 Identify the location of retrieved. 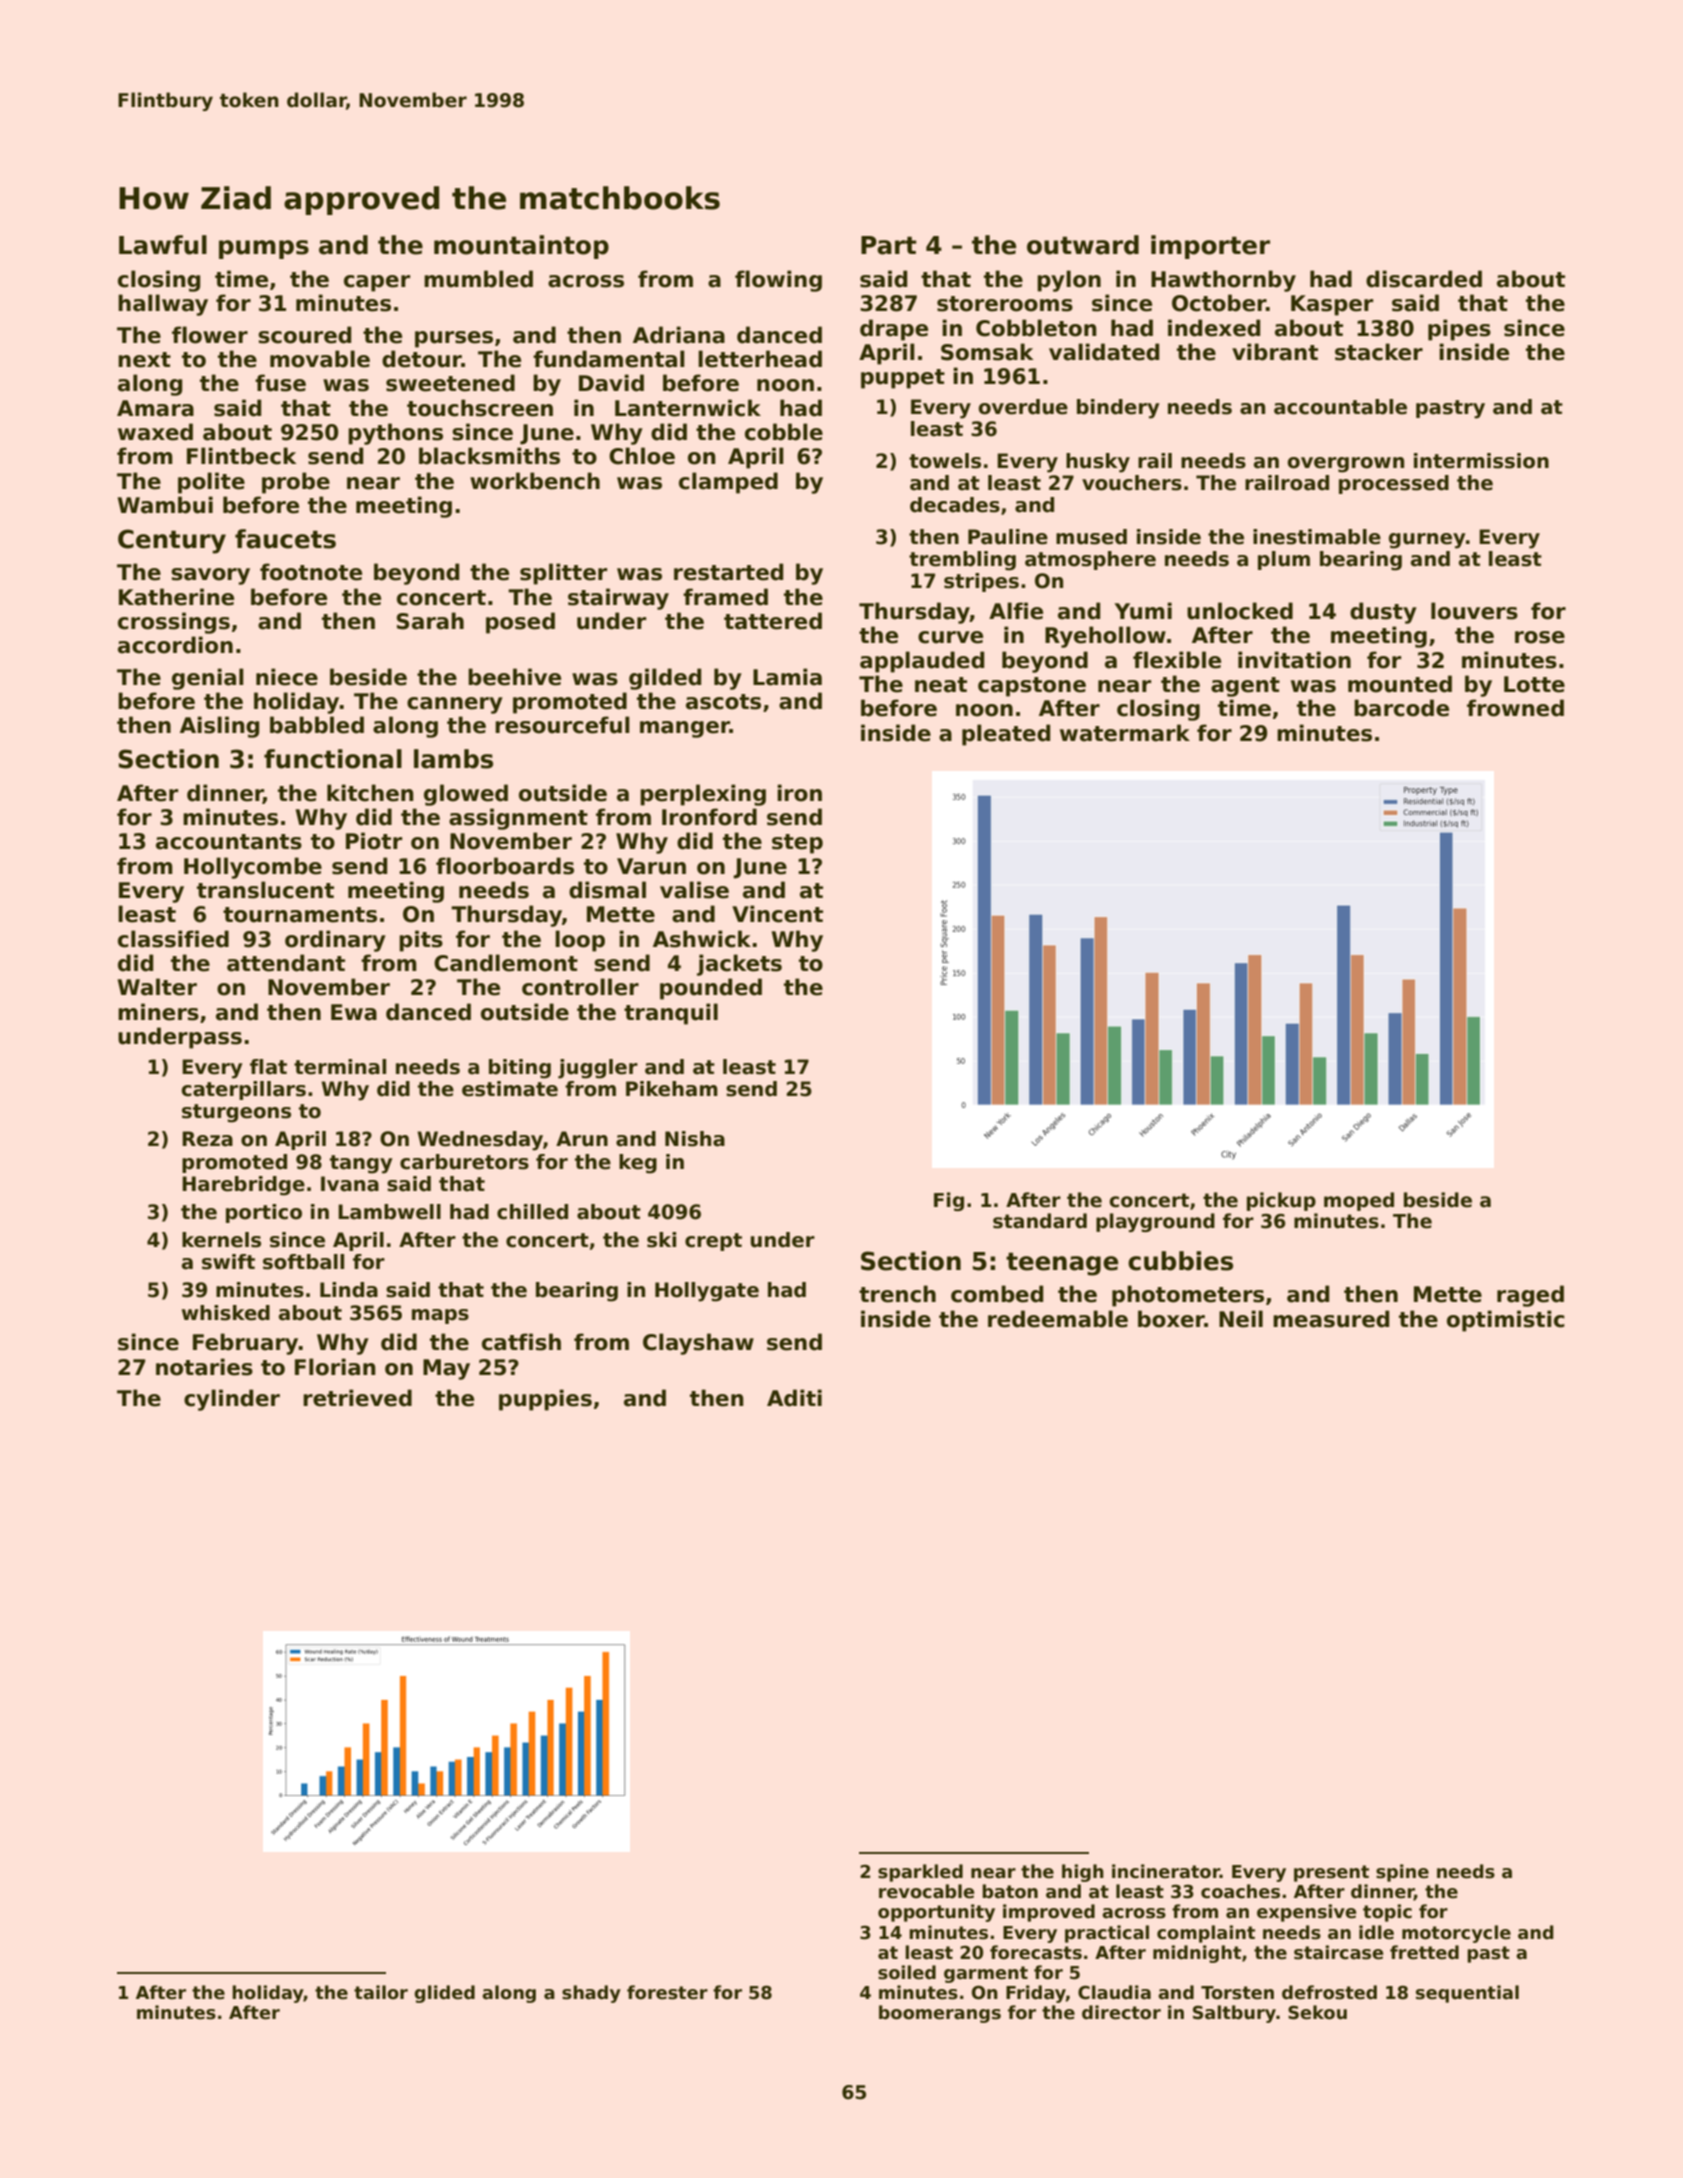
(357, 1398).
